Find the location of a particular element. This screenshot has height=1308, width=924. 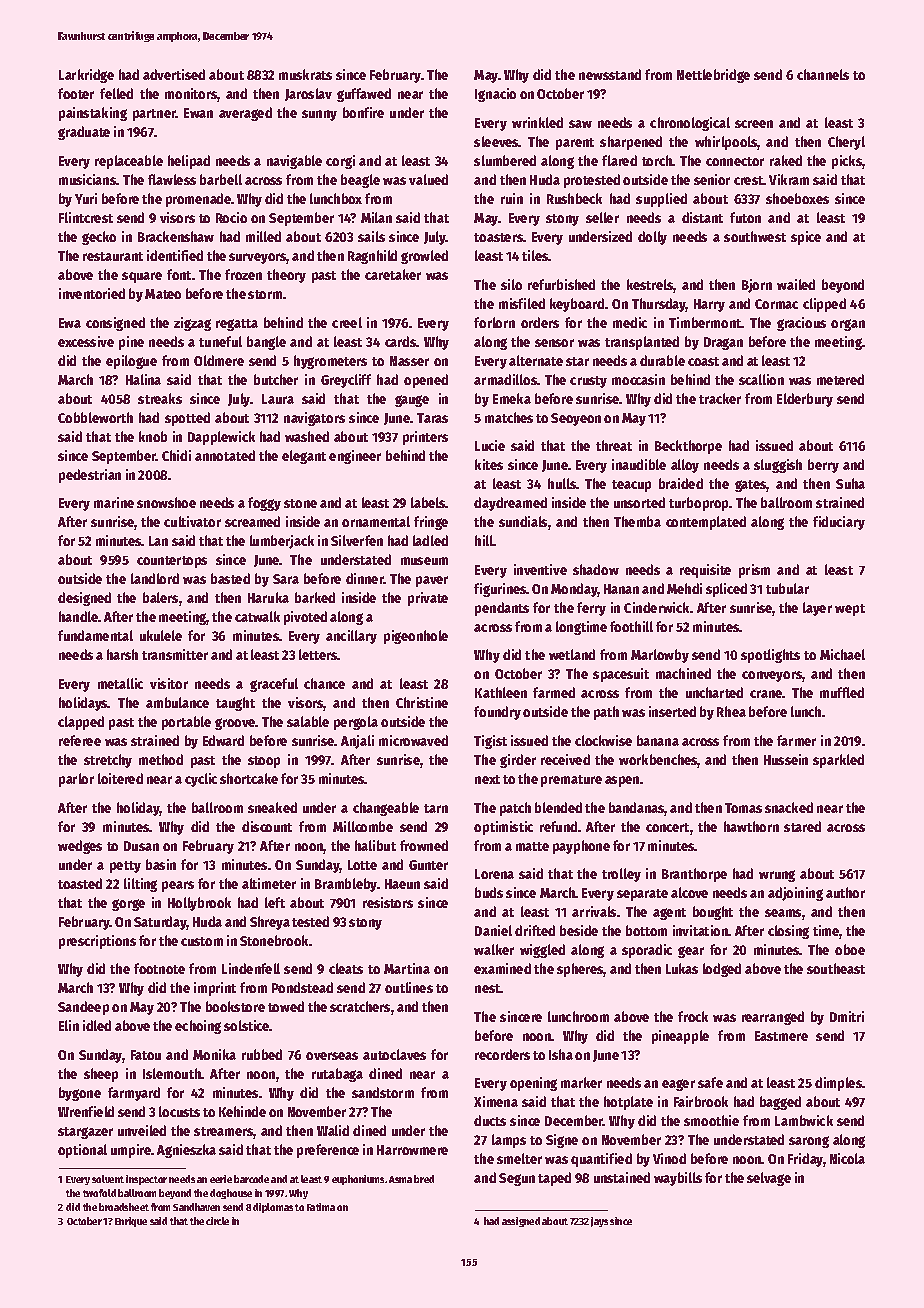

senior is located at coordinates (712, 179).
